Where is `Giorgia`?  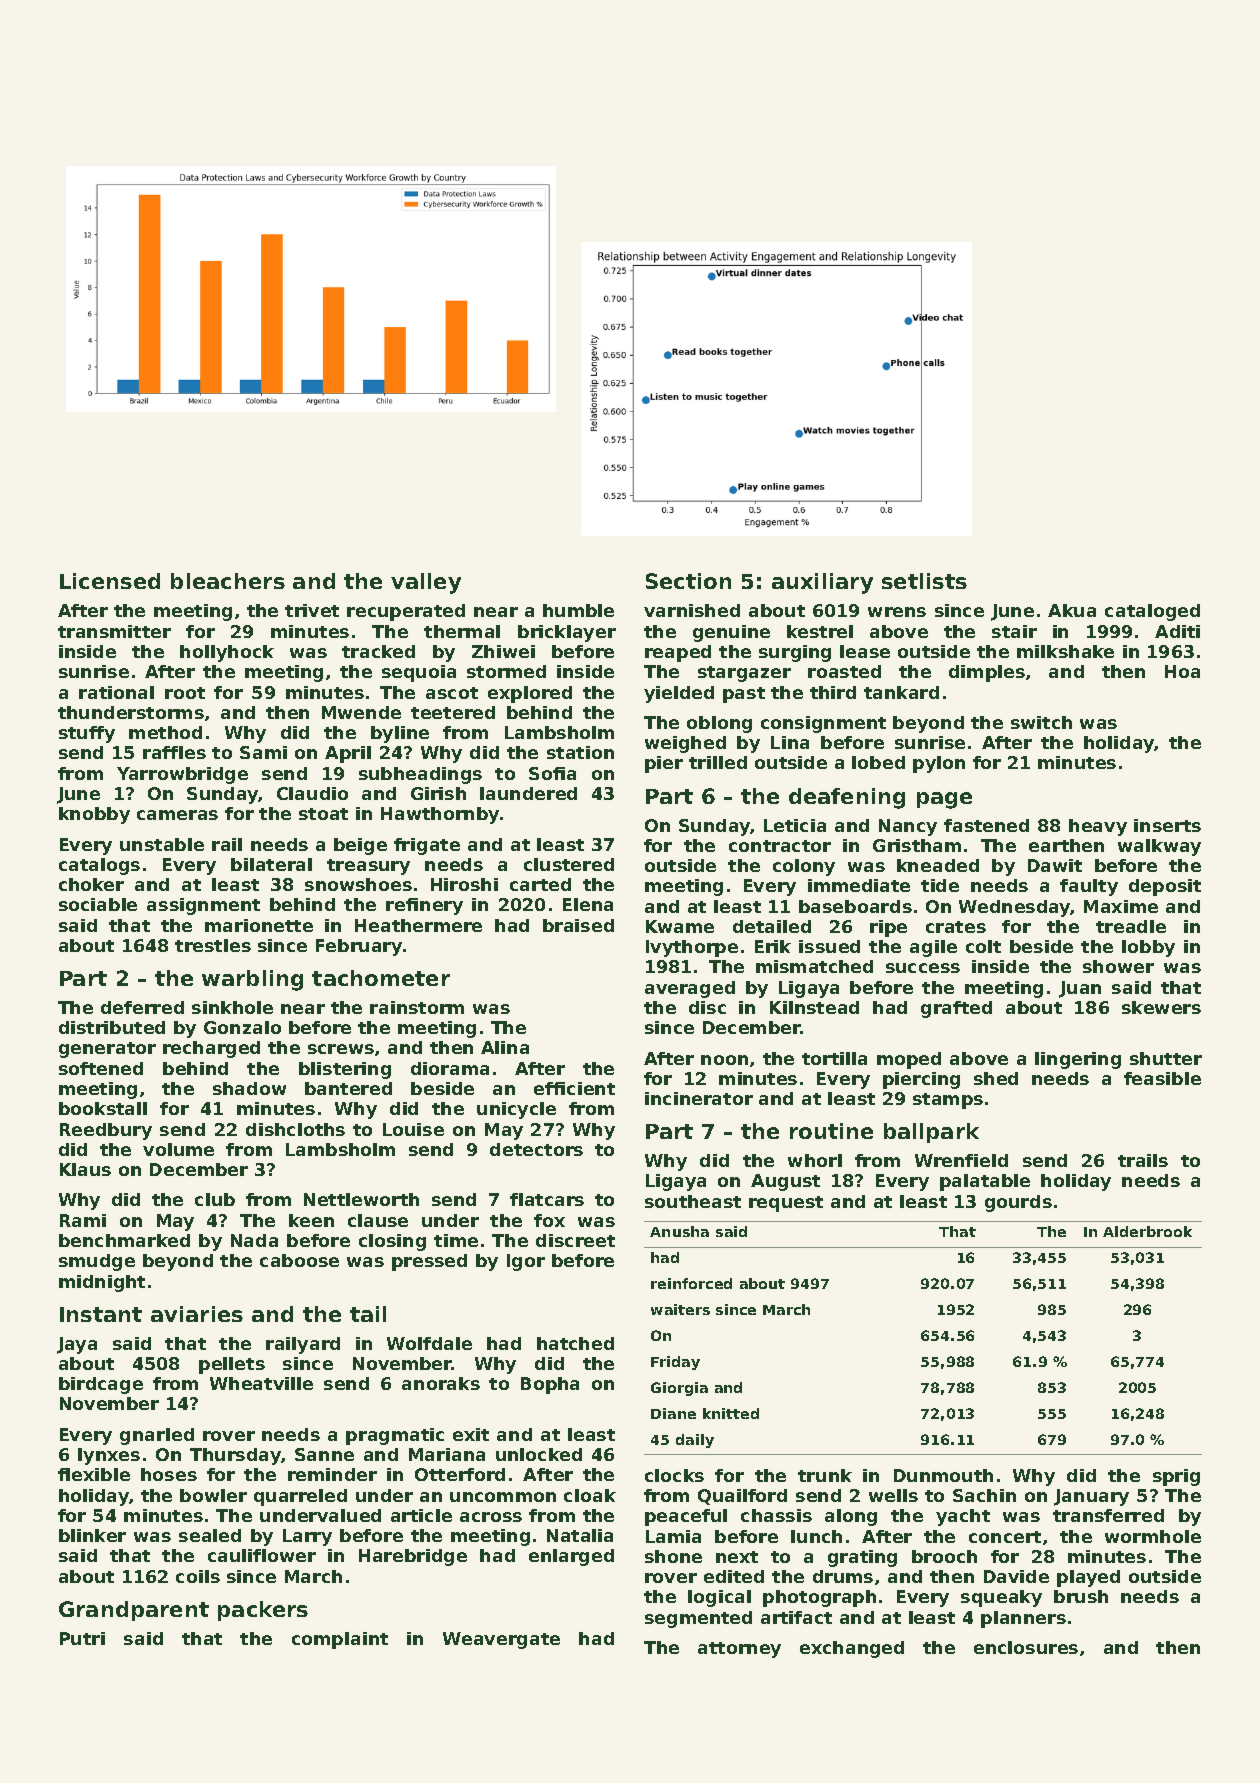
Giorgia is located at coordinates (679, 1389).
